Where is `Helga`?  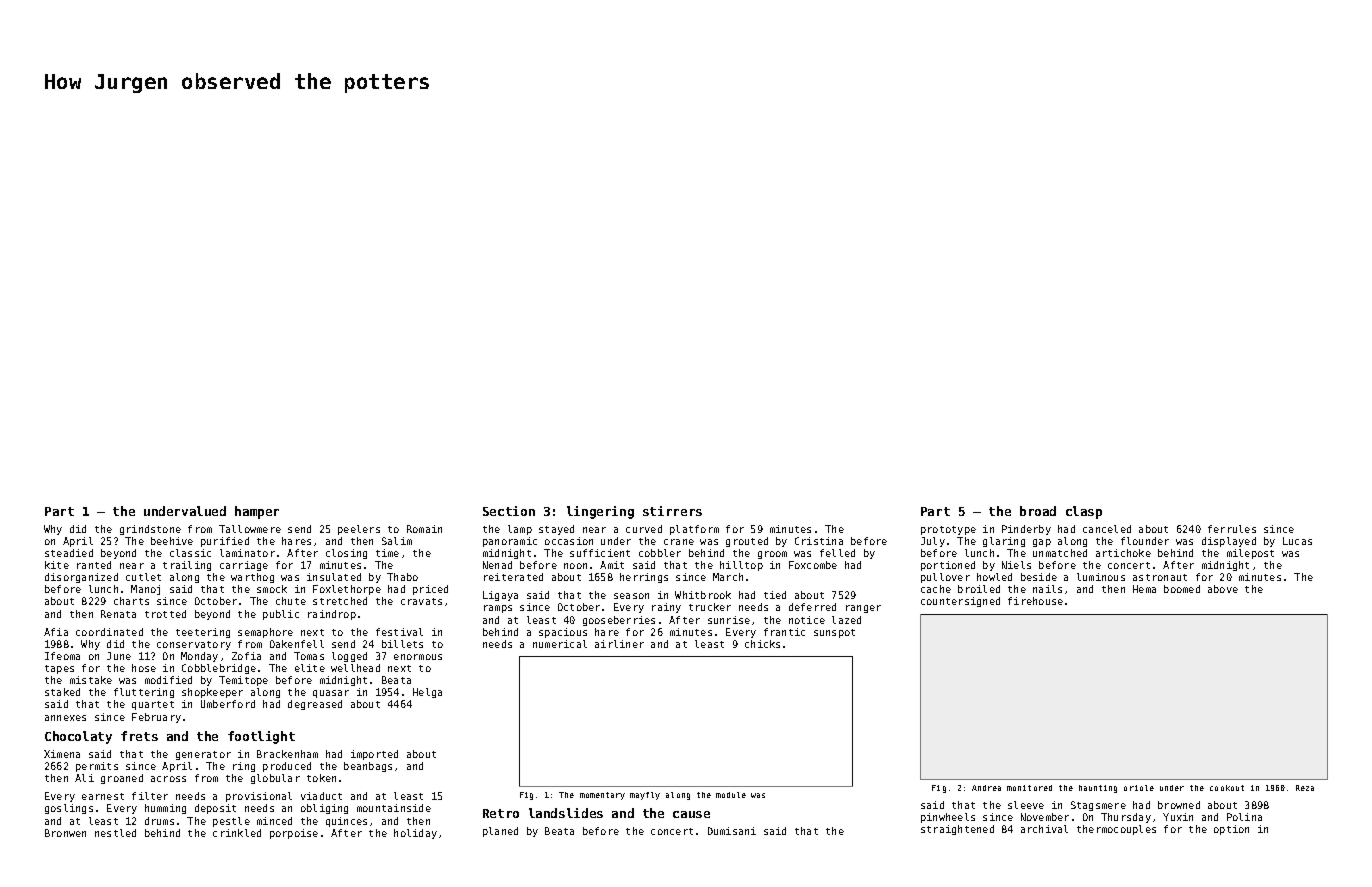
Helga is located at coordinates (427, 693).
